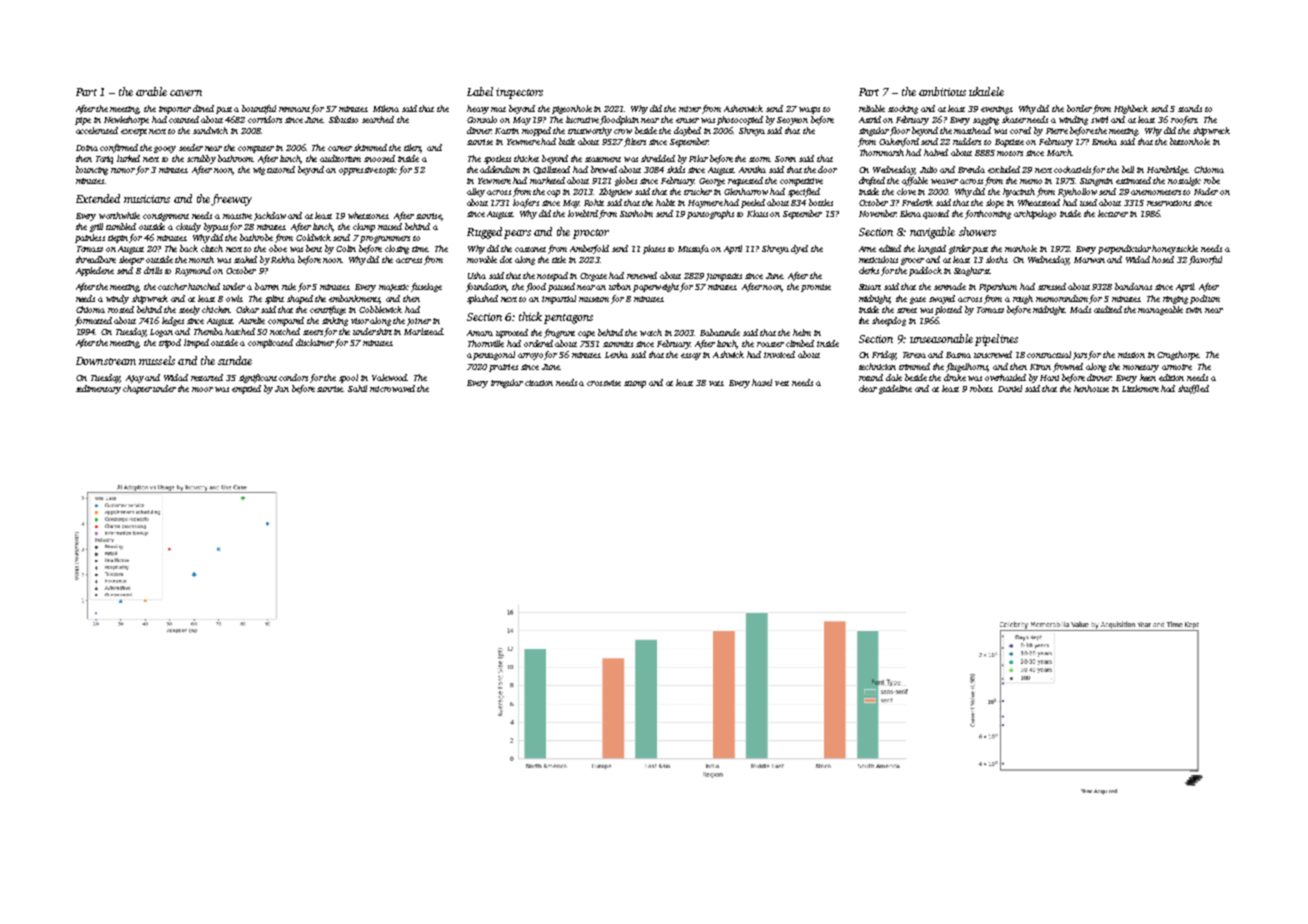  I want to click on cavern, so click(186, 93).
